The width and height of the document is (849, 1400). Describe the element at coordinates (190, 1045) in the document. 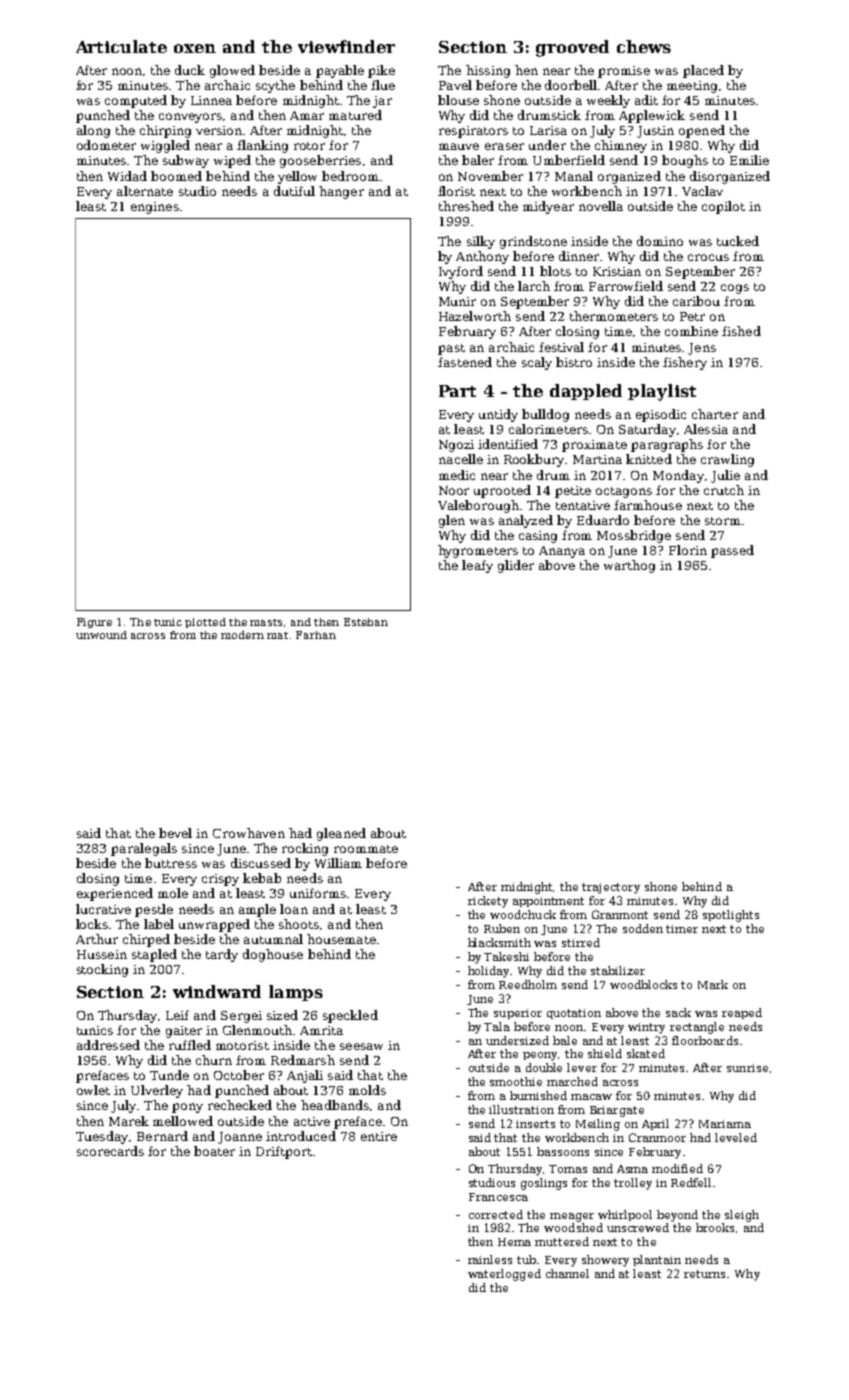

I see `ruffled` at that location.
